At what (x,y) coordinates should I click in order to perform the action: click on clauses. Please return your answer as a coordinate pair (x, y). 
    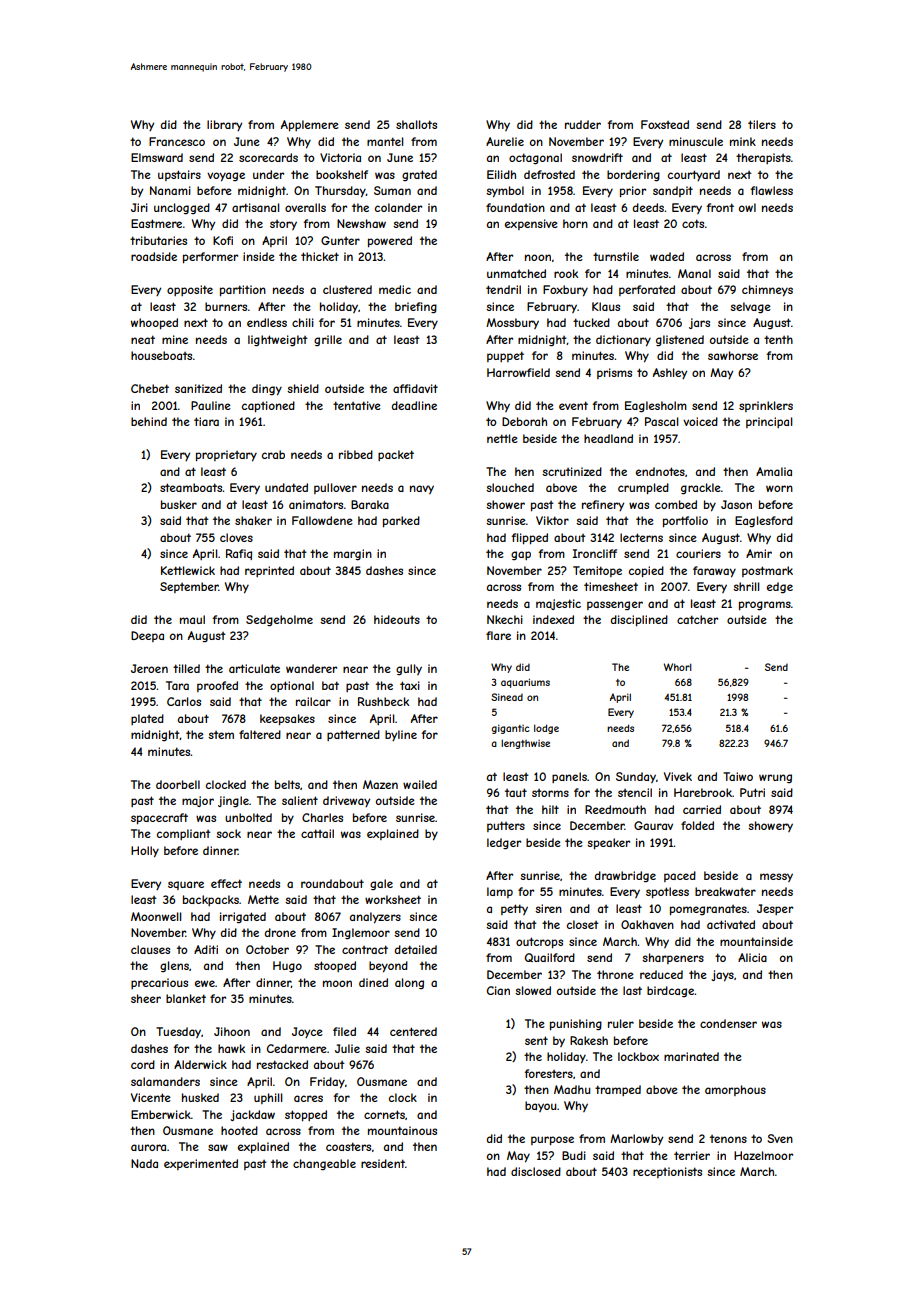
    Looking at the image, I should click on (150, 949).
